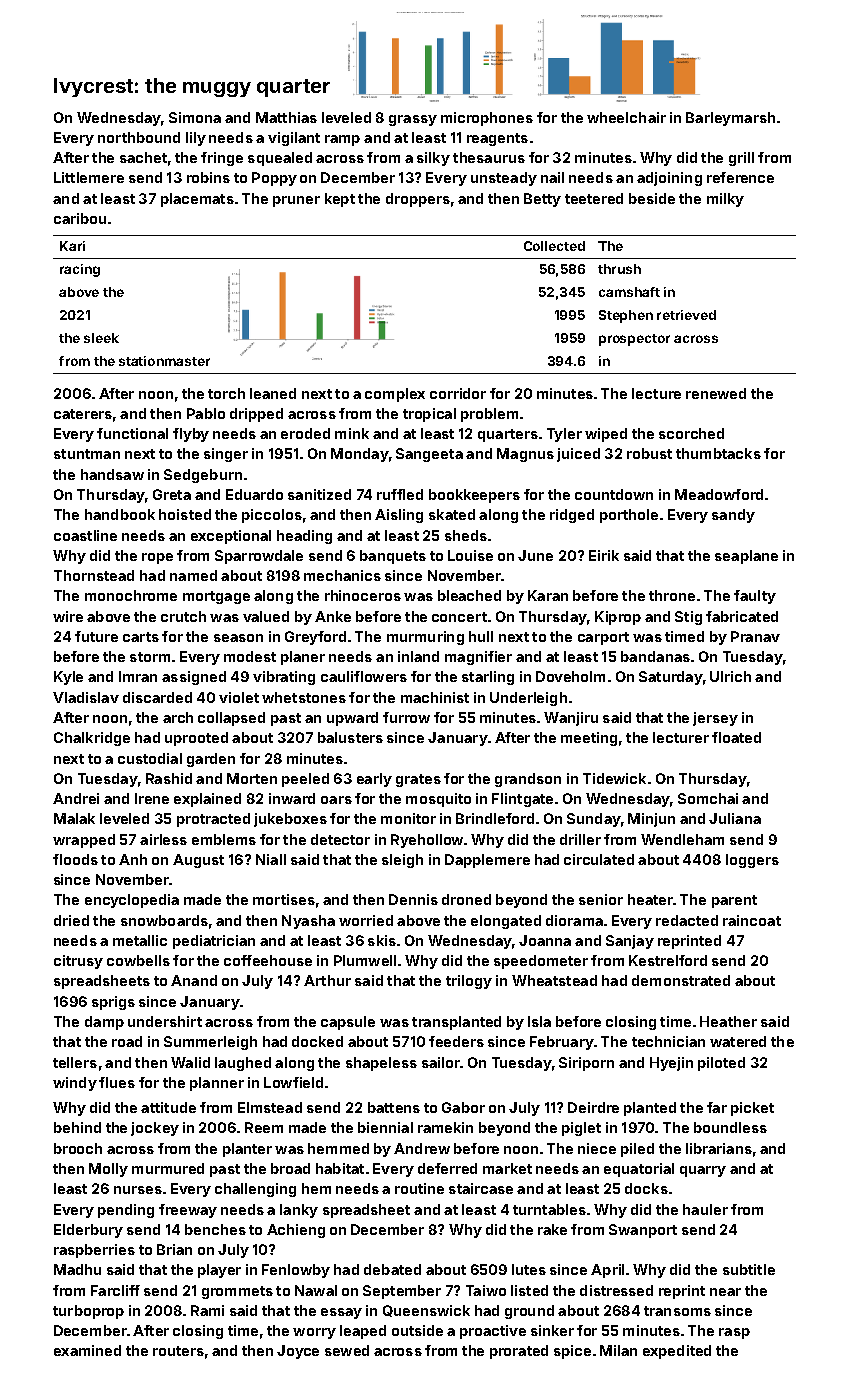 This page has height=1400, width=849. What do you see at coordinates (677, 1311) in the page?
I see `transoms` at bounding box center [677, 1311].
